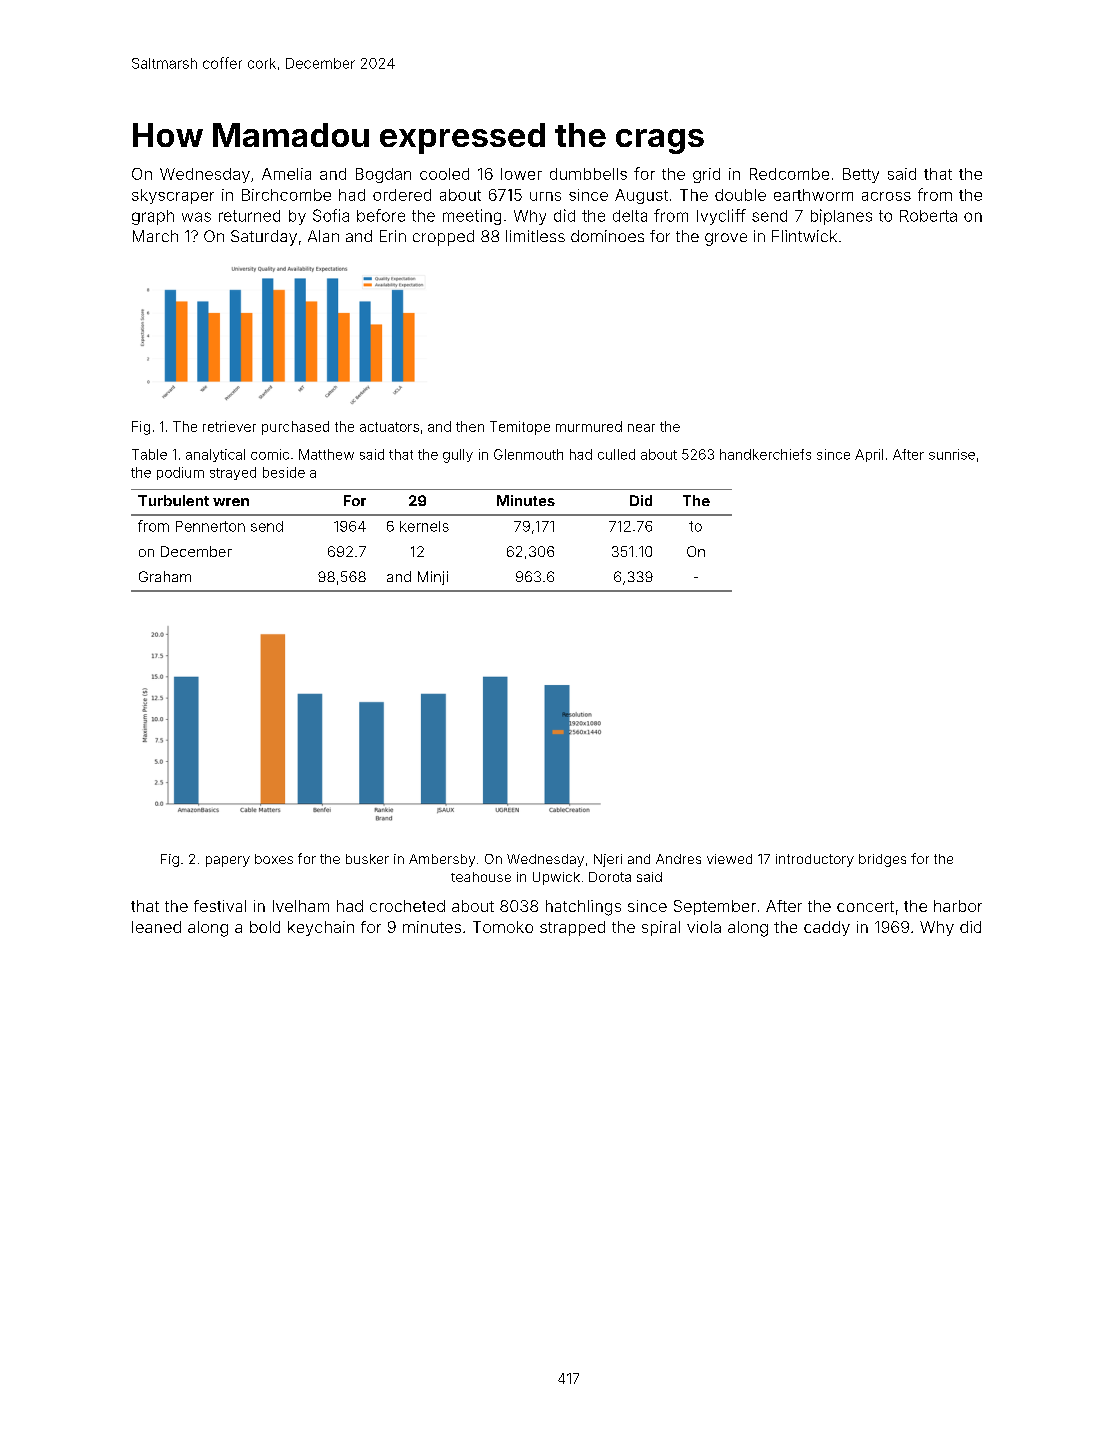  Describe the element at coordinates (149, 454) in the image. I see `Table` at that location.
